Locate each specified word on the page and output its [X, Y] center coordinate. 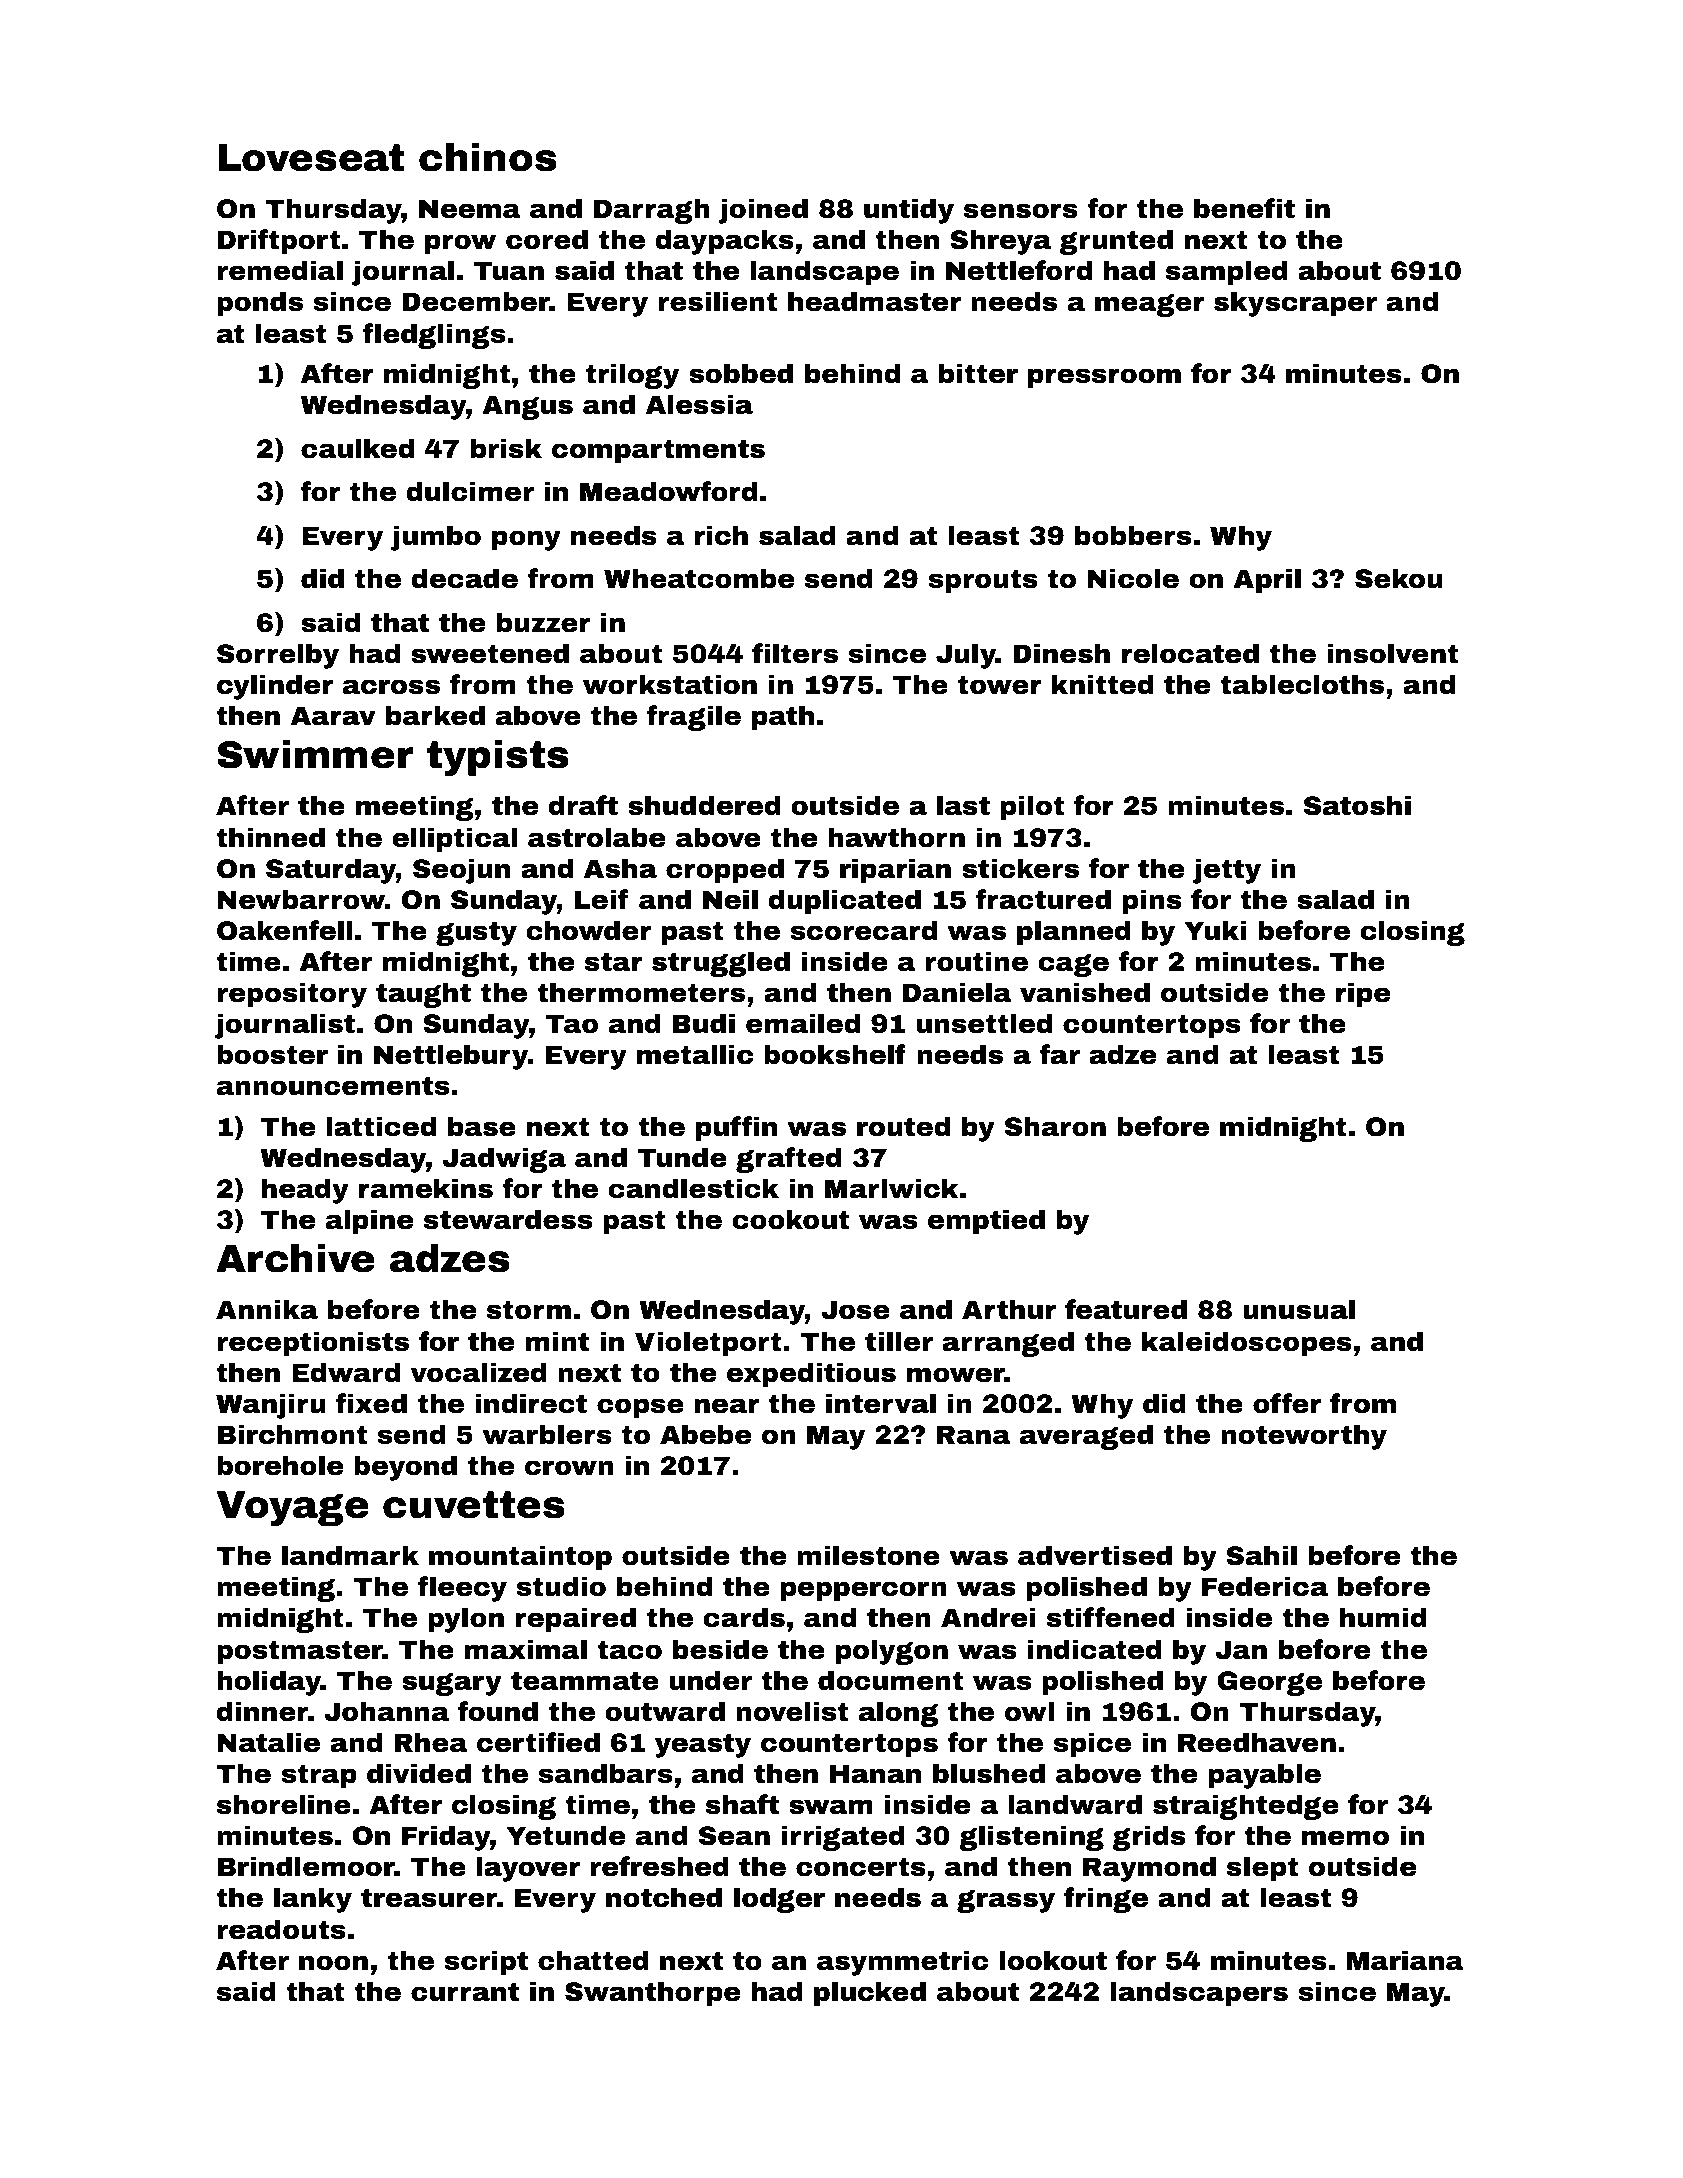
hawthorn [896, 837]
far [1059, 1054]
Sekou [1399, 578]
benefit [1244, 208]
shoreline [284, 1804]
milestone [868, 1555]
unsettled [984, 1023]
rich [721, 535]
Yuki [1215, 930]
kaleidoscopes [1247, 1344]
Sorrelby [278, 656]
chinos [487, 157]
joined [763, 211]
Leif [601, 899]
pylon [466, 1620]
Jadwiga [504, 1160]
